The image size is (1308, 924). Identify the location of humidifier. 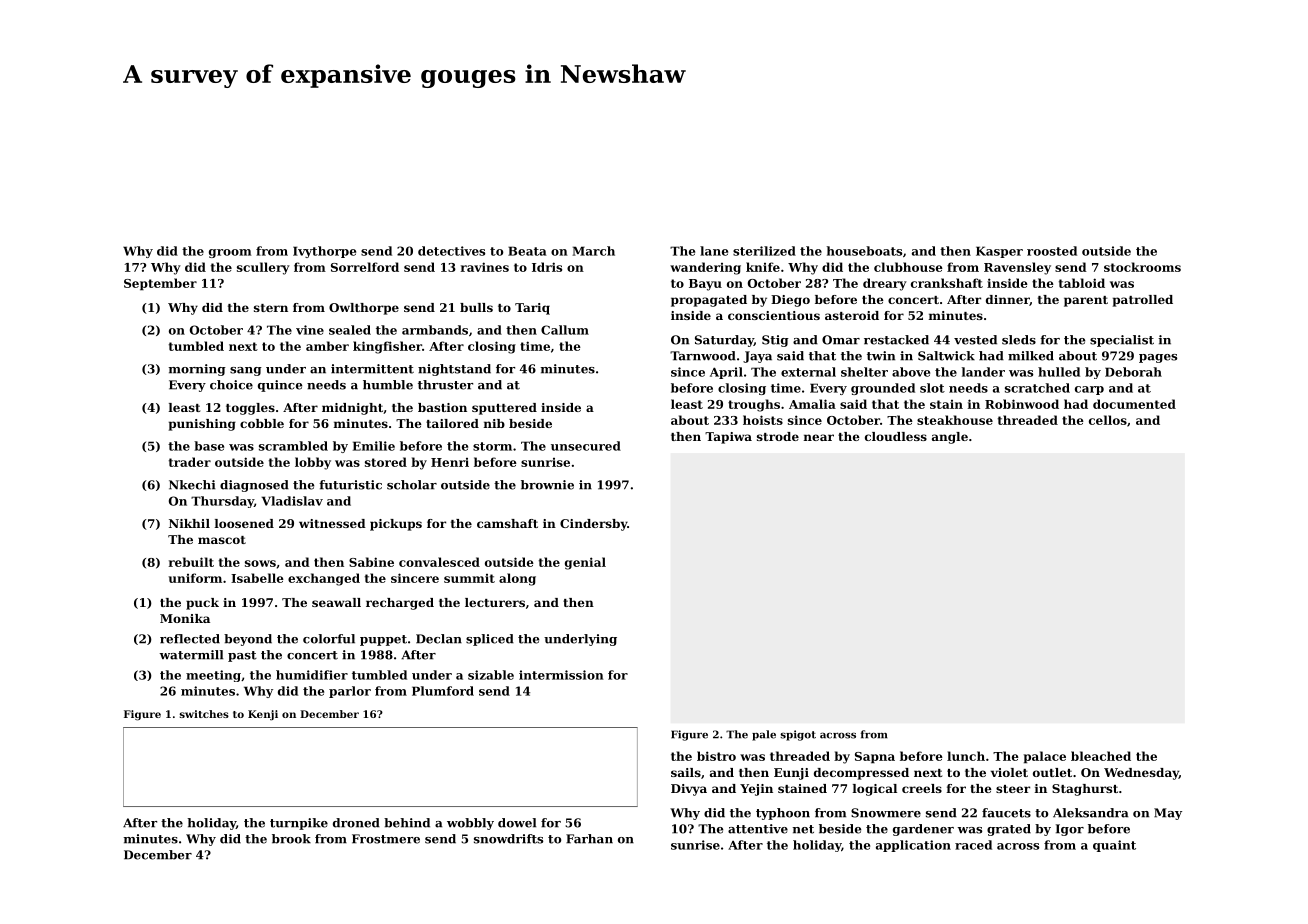
(312, 675).
